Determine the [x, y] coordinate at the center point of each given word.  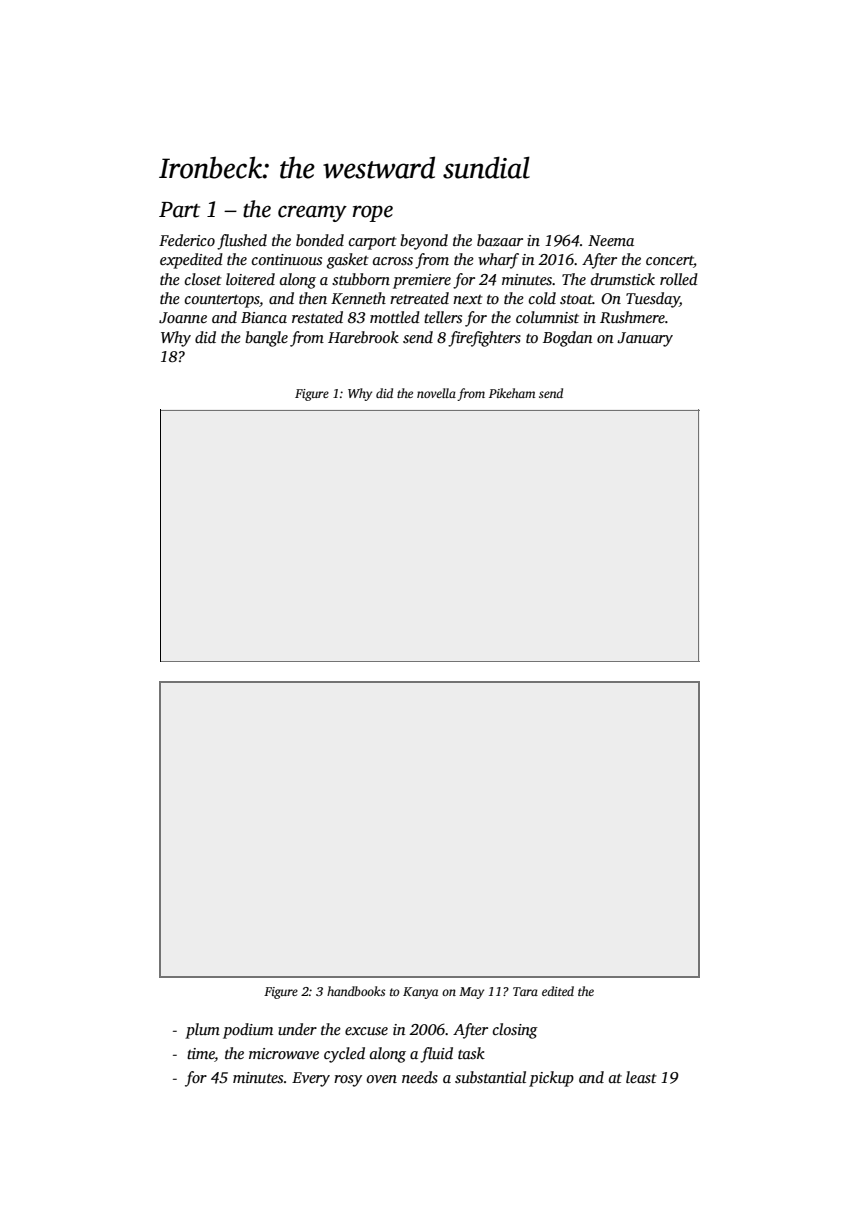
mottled [395, 317]
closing [515, 1031]
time [201, 1055]
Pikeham [512, 393]
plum [202, 1031]
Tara [525, 991]
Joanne [183, 318]
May [471, 993]
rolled [679, 279]
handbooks [356, 991]
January [645, 339]
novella [436, 393]
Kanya [420, 993]
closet [203, 279]
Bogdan [567, 339]
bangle [266, 339]
